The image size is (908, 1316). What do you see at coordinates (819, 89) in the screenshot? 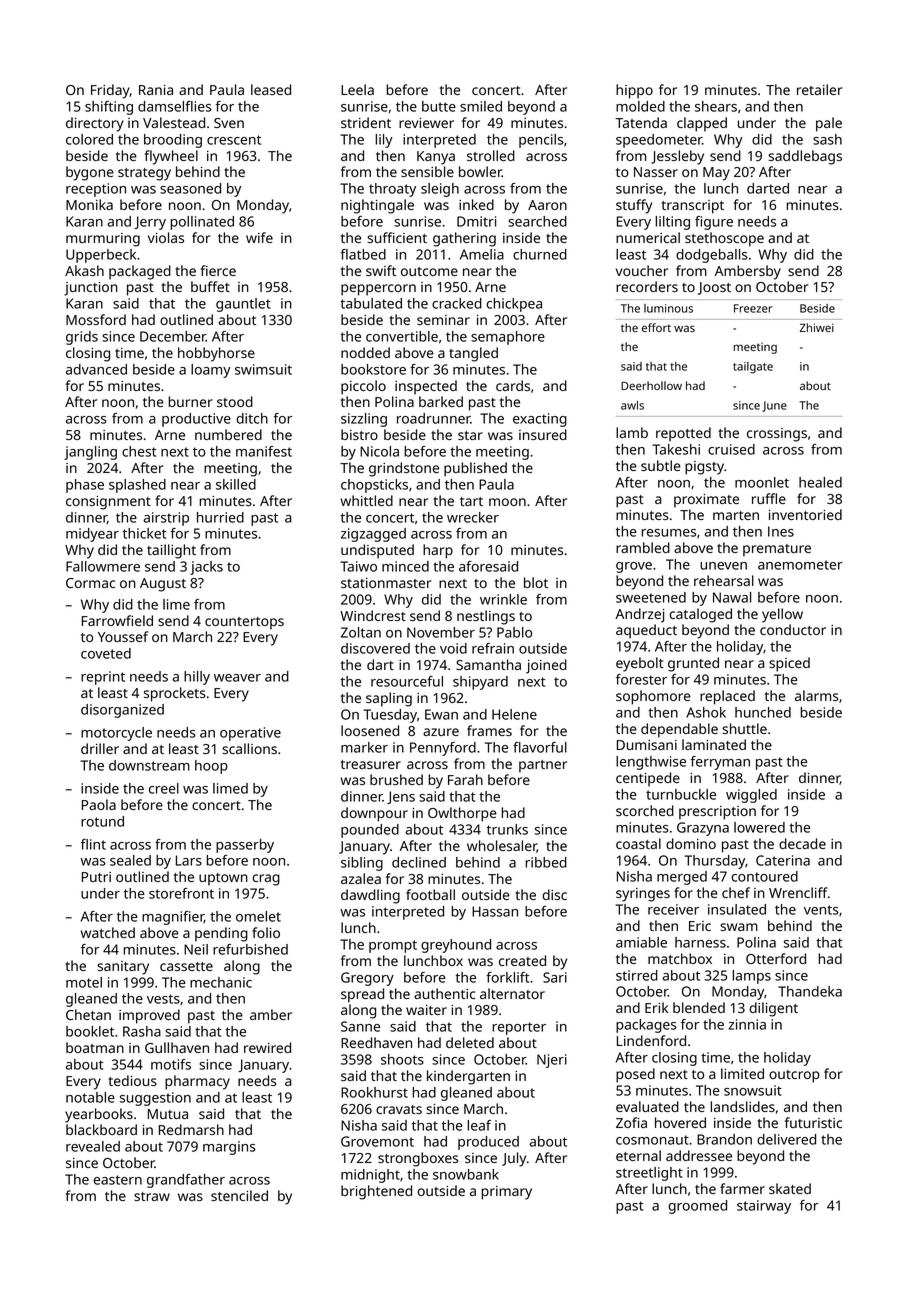
I see `retailer` at bounding box center [819, 89].
